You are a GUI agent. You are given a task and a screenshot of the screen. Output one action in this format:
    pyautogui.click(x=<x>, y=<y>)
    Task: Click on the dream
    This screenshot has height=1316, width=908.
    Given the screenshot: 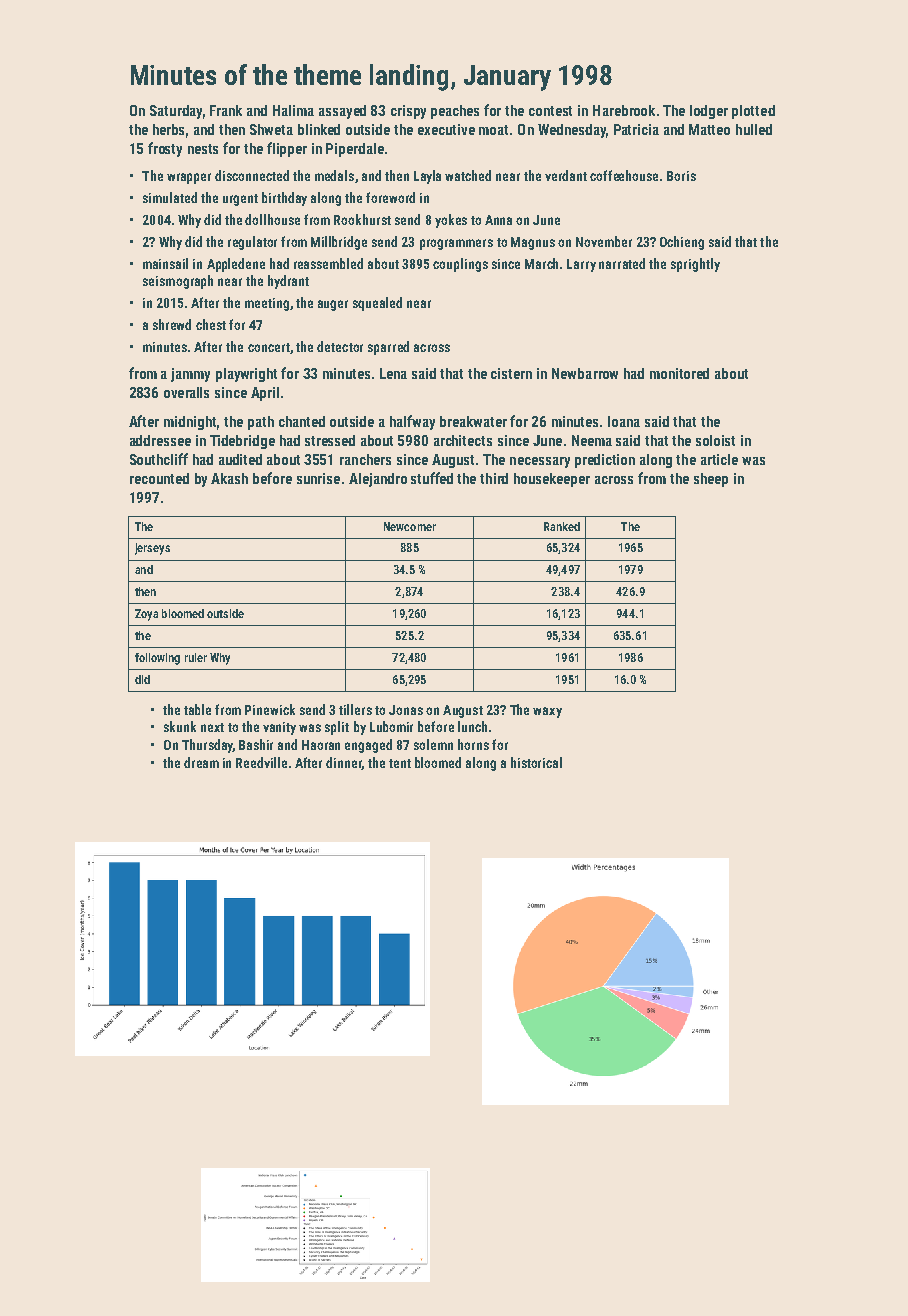 What is the action you would take?
    pyautogui.click(x=201, y=762)
